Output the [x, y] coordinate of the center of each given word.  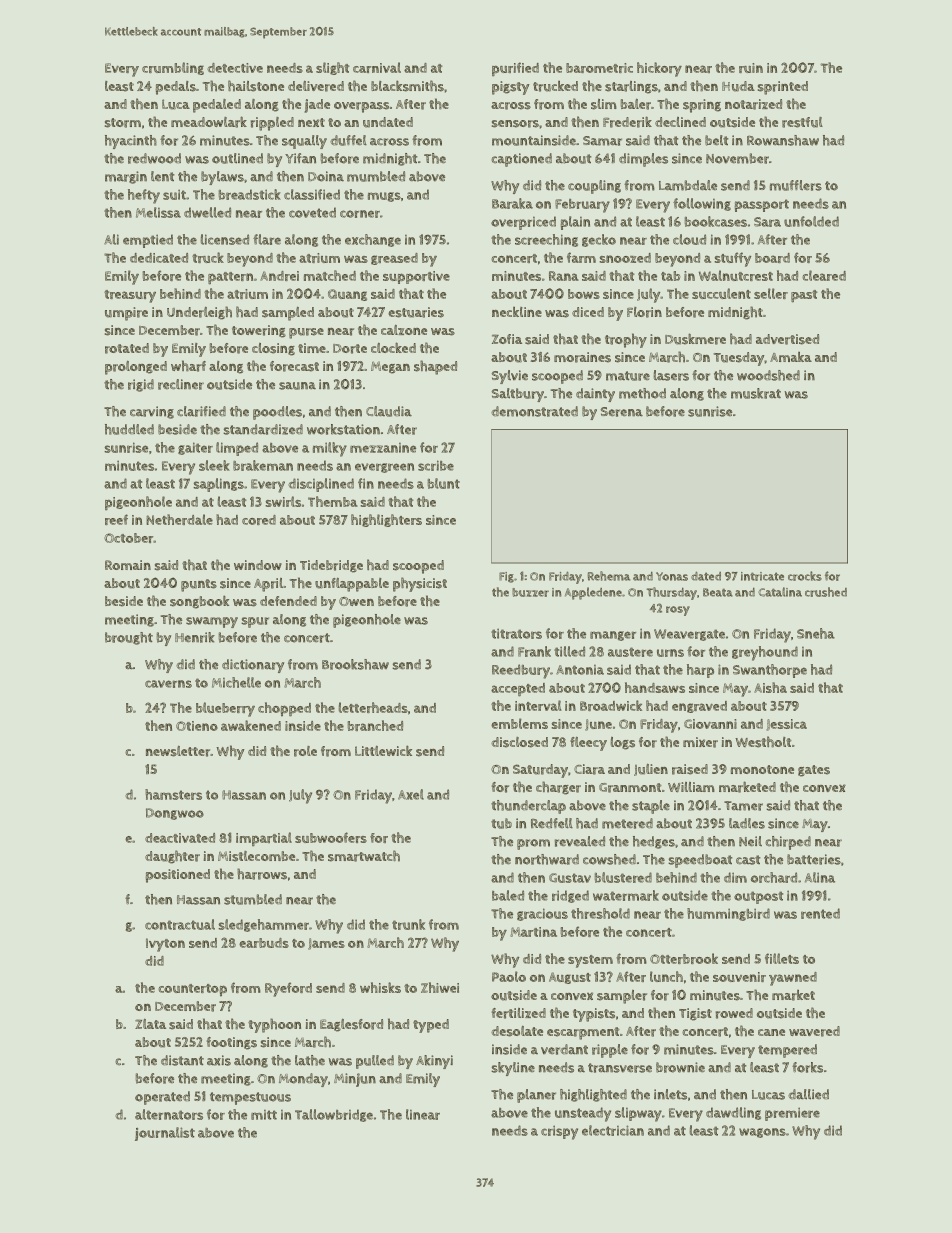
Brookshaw [355, 664]
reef [116, 519]
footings [232, 1043]
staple [651, 807]
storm [123, 123]
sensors [515, 124]
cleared [824, 275]
